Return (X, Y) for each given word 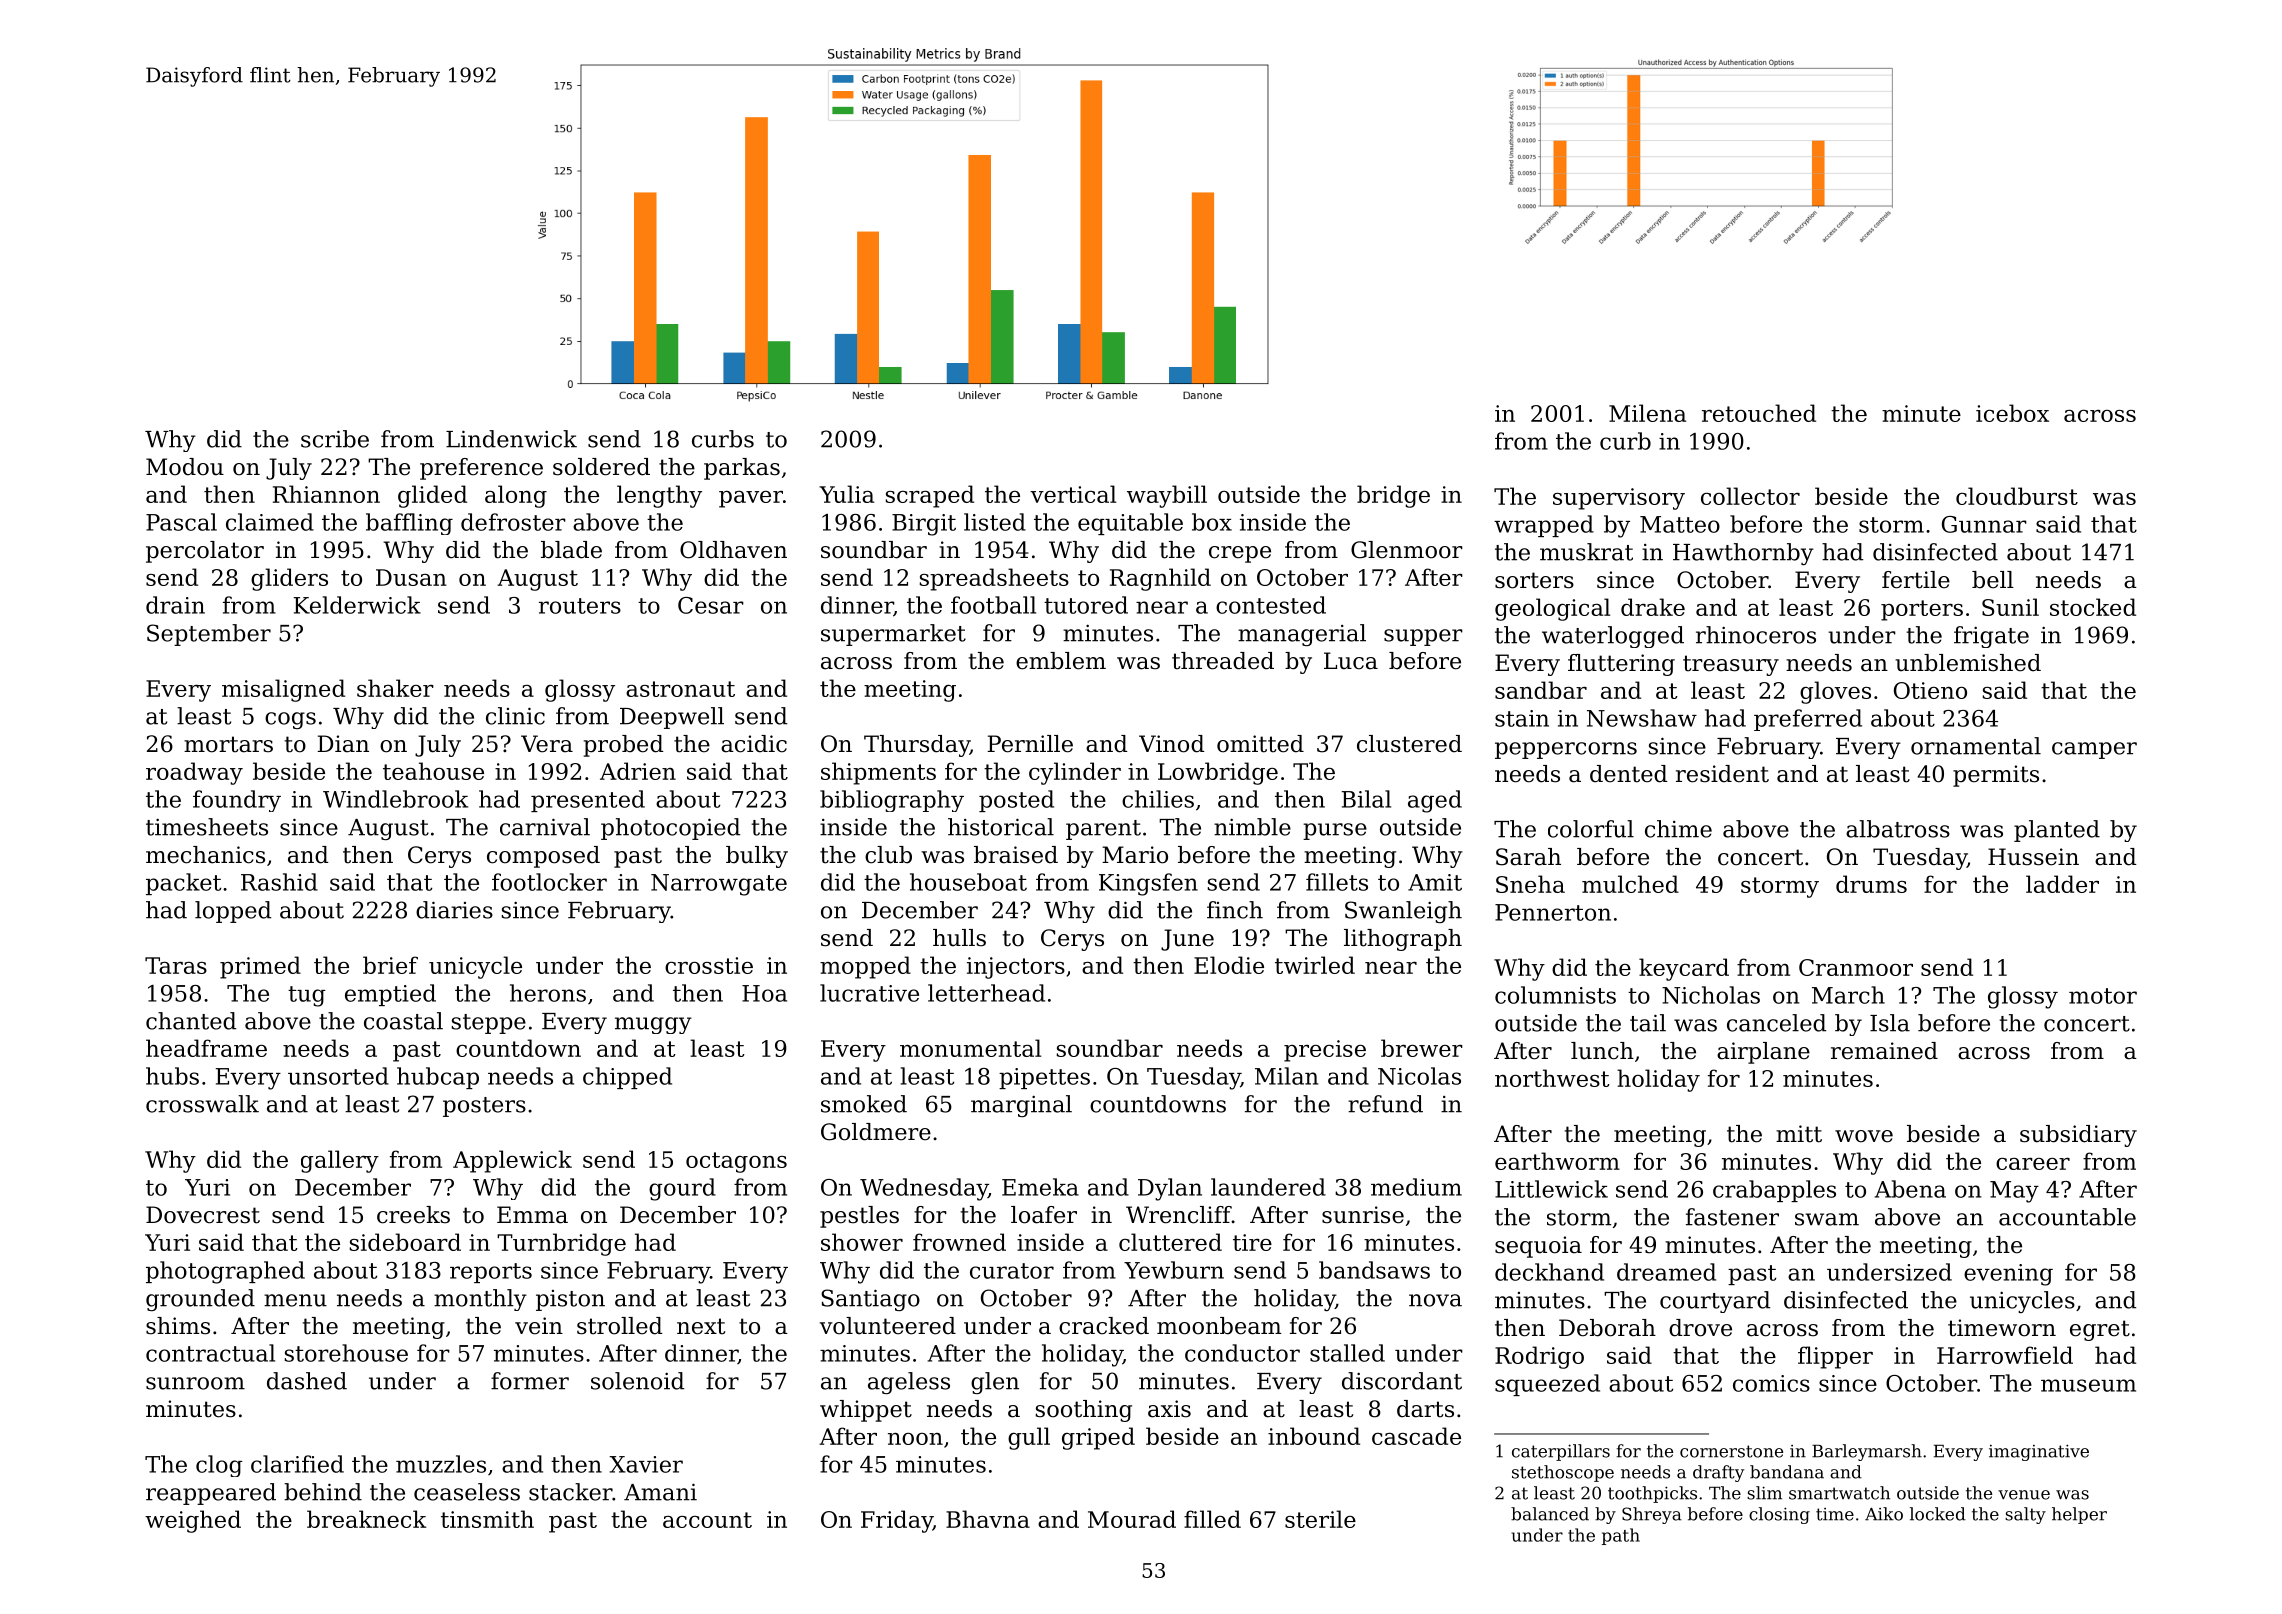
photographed (225, 1272)
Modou (185, 467)
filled (1212, 1519)
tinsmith (487, 1519)
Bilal (1366, 799)
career (2033, 1164)
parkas (742, 469)
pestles (859, 1217)
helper (2079, 1515)
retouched (1759, 413)
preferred (1808, 720)
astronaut (680, 689)
